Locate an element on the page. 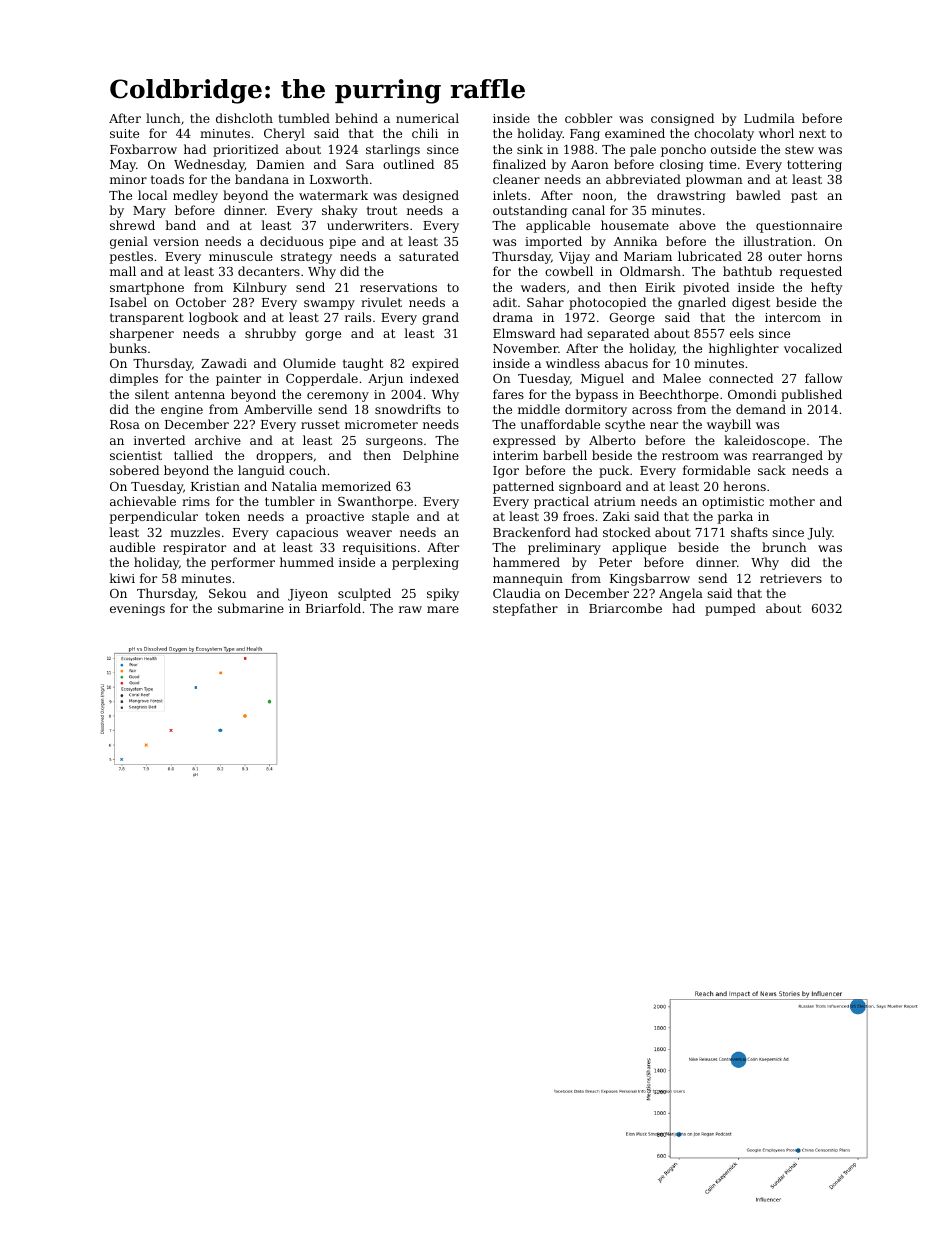 The height and width of the document is (1233, 952). consigned is located at coordinates (682, 119).
